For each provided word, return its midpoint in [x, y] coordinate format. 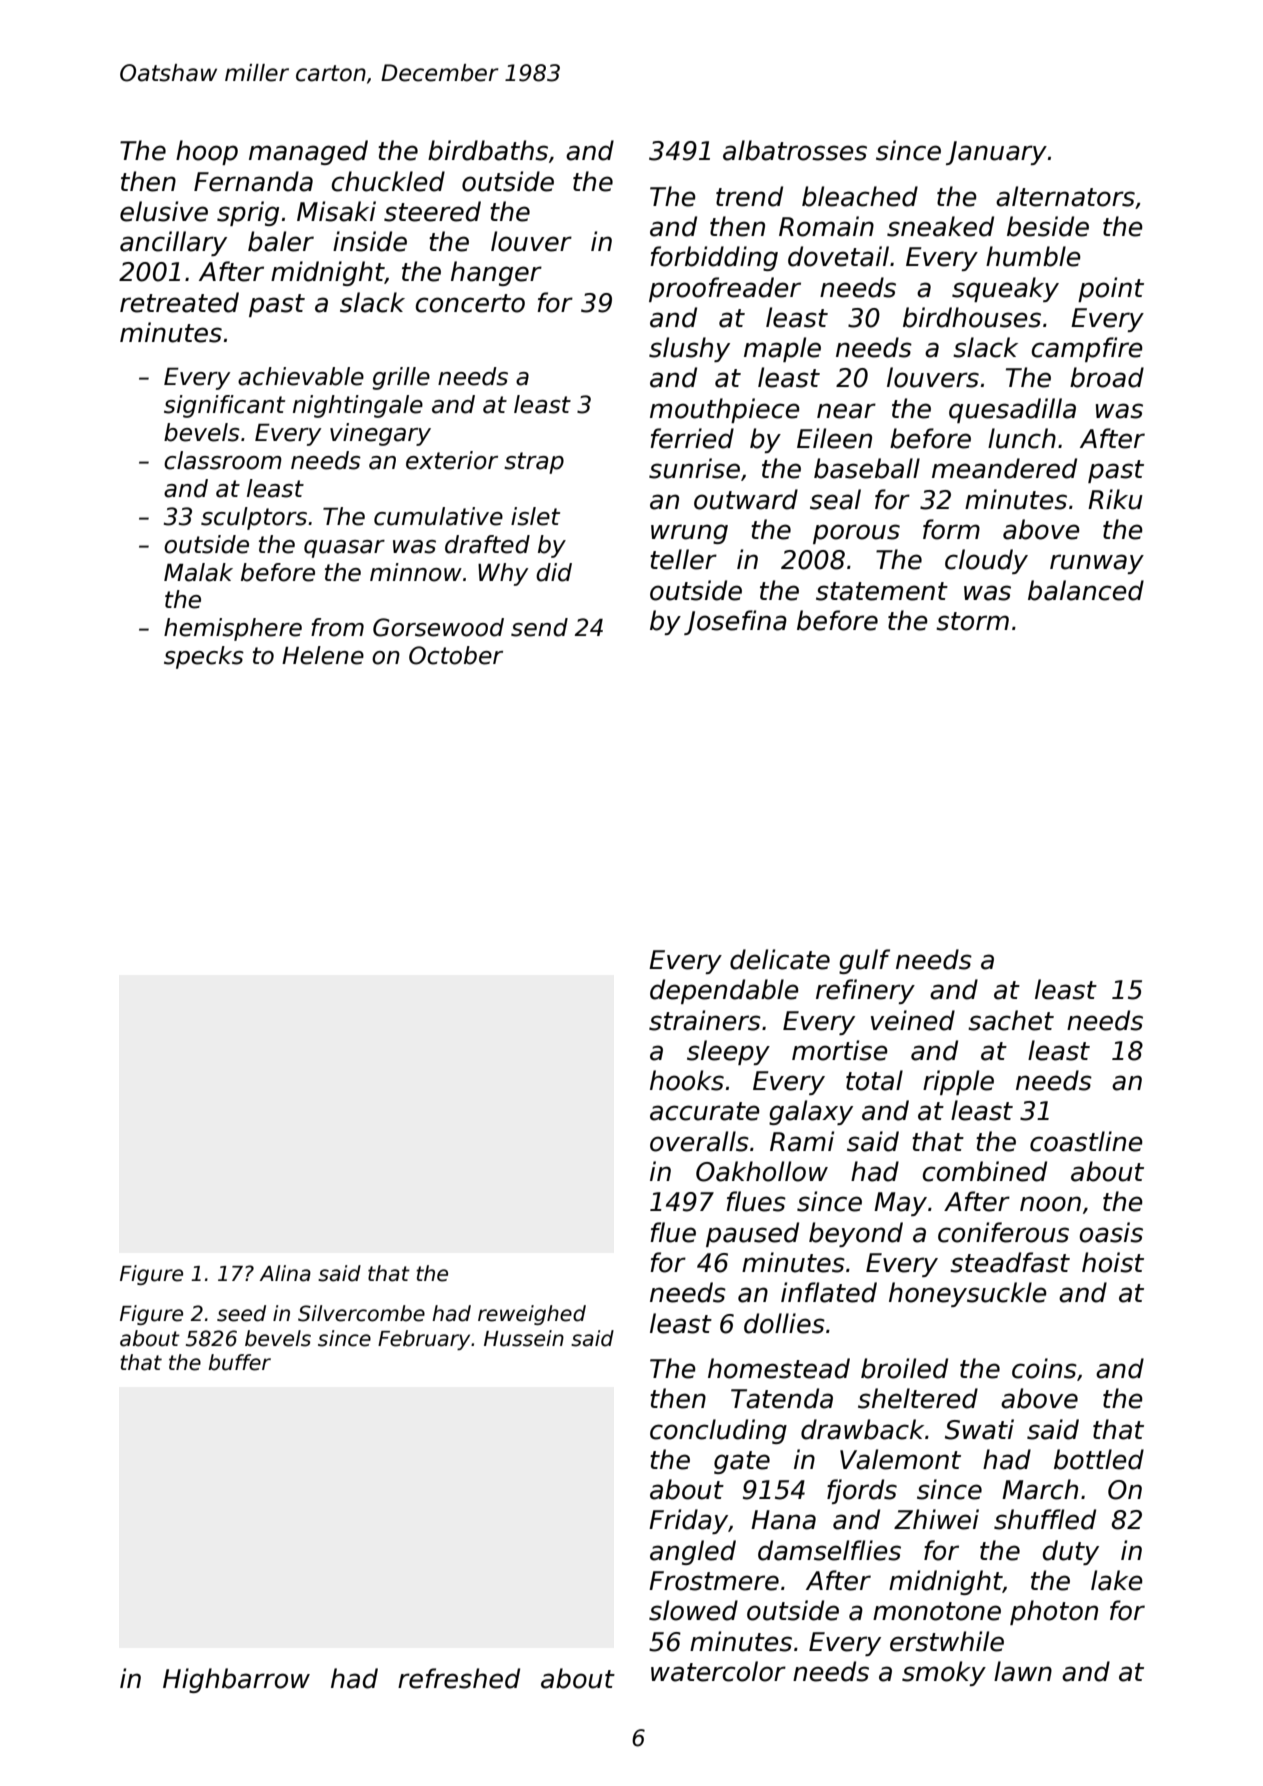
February [424, 1340]
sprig [248, 213]
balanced [1086, 590]
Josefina [735, 622]
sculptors [254, 518]
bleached [860, 196]
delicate [780, 959]
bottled [1099, 1459]
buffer [239, 1362]
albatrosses [795, 150]
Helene [323, 655]
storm [972, 621]
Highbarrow [236, 1680]
